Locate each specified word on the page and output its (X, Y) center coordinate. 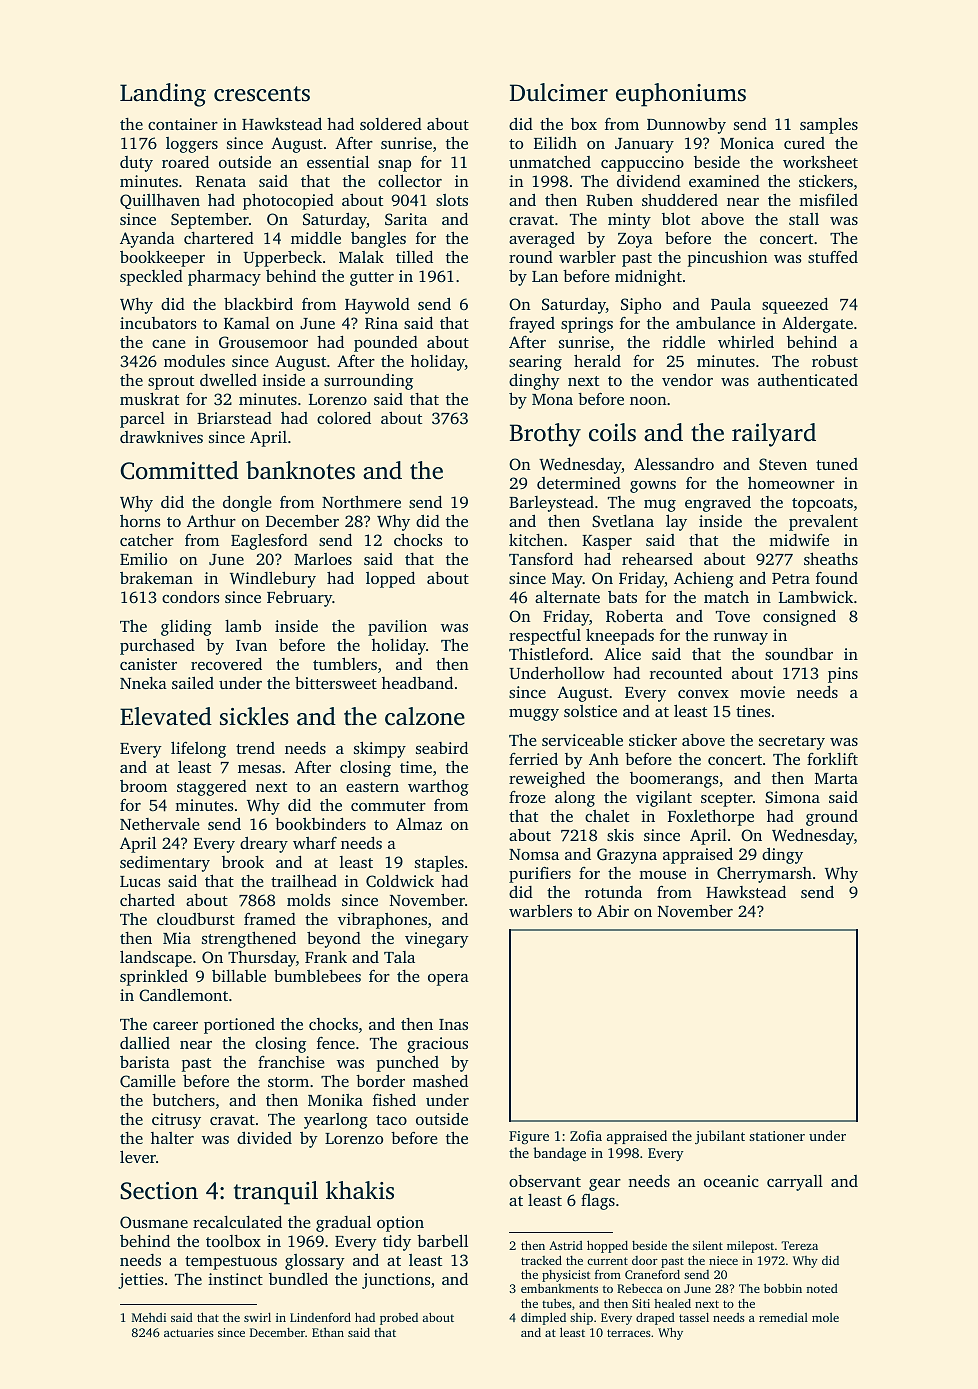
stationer (777, 1136)
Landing (163, 95)
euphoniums (681, 95)
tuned (837, 464)
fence (336, 1043)
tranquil (276, 1193)
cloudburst (196, 918)
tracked (541, 1260)
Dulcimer (559, 92)
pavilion (397, 628)
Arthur (211, 520)
